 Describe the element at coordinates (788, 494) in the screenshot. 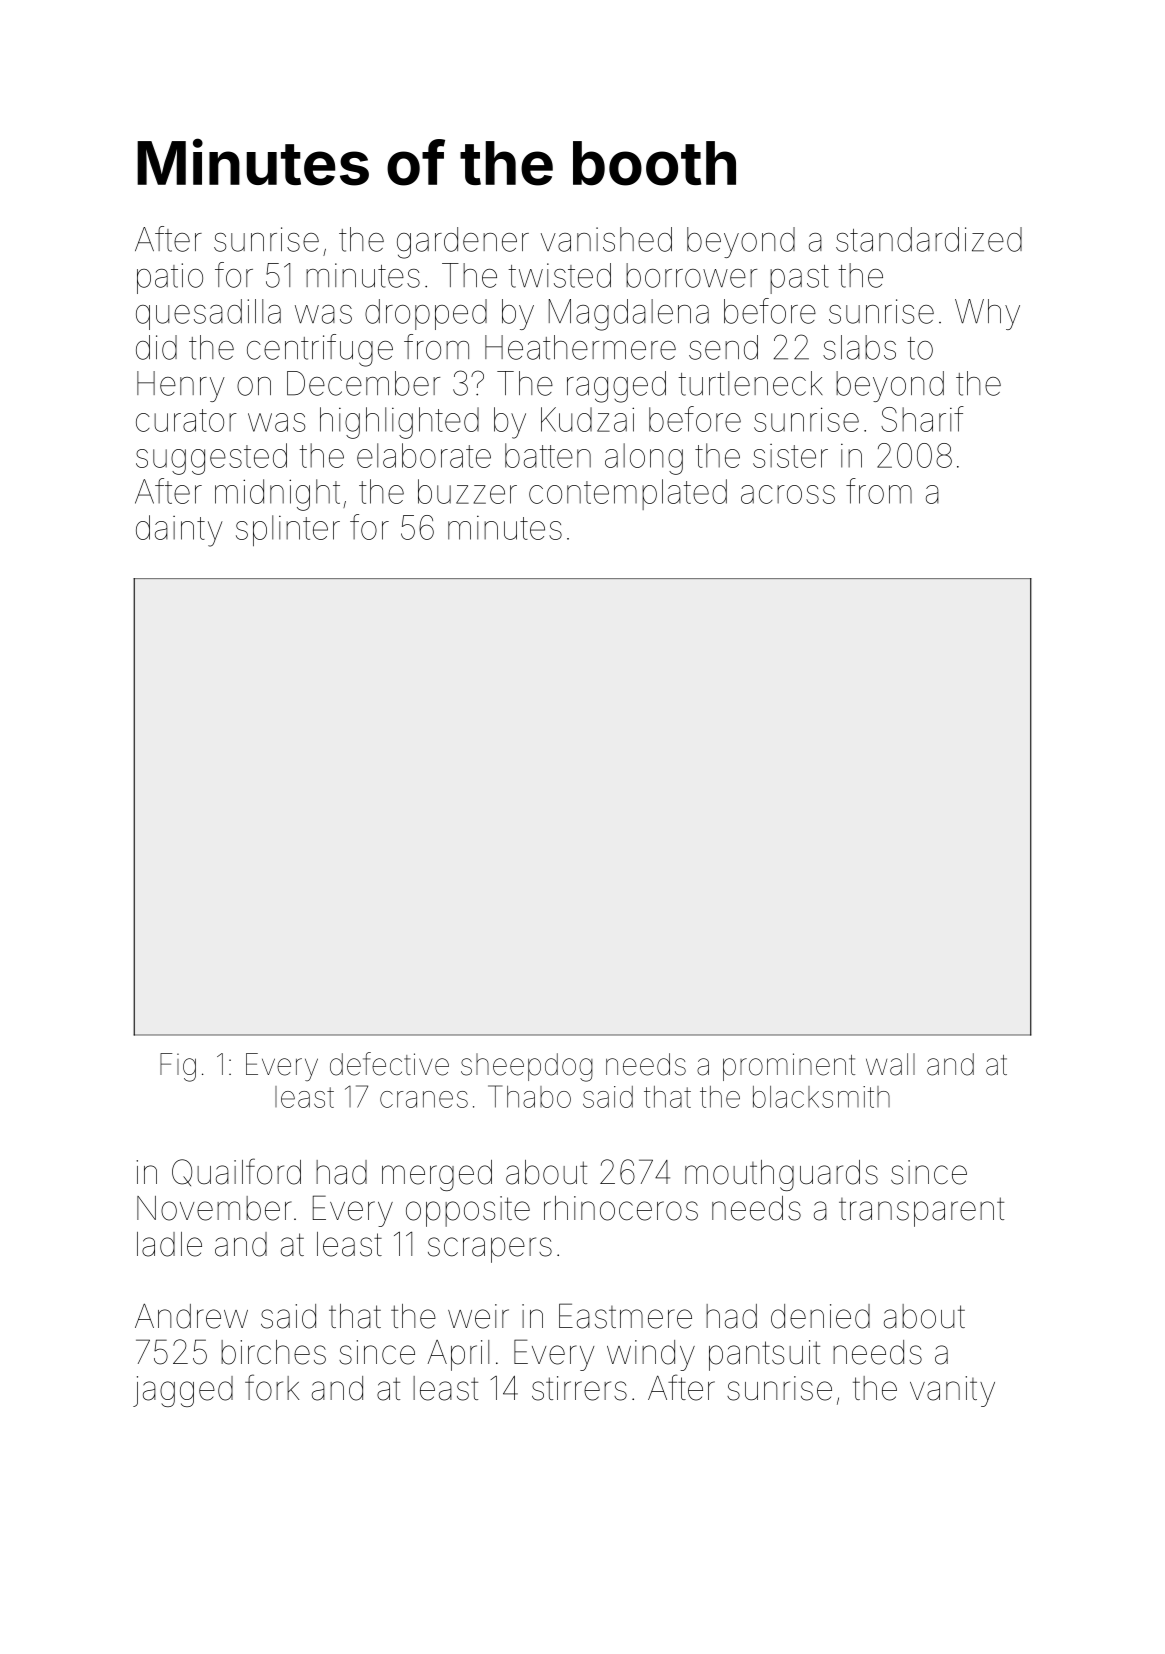

I see `across` at that location.
